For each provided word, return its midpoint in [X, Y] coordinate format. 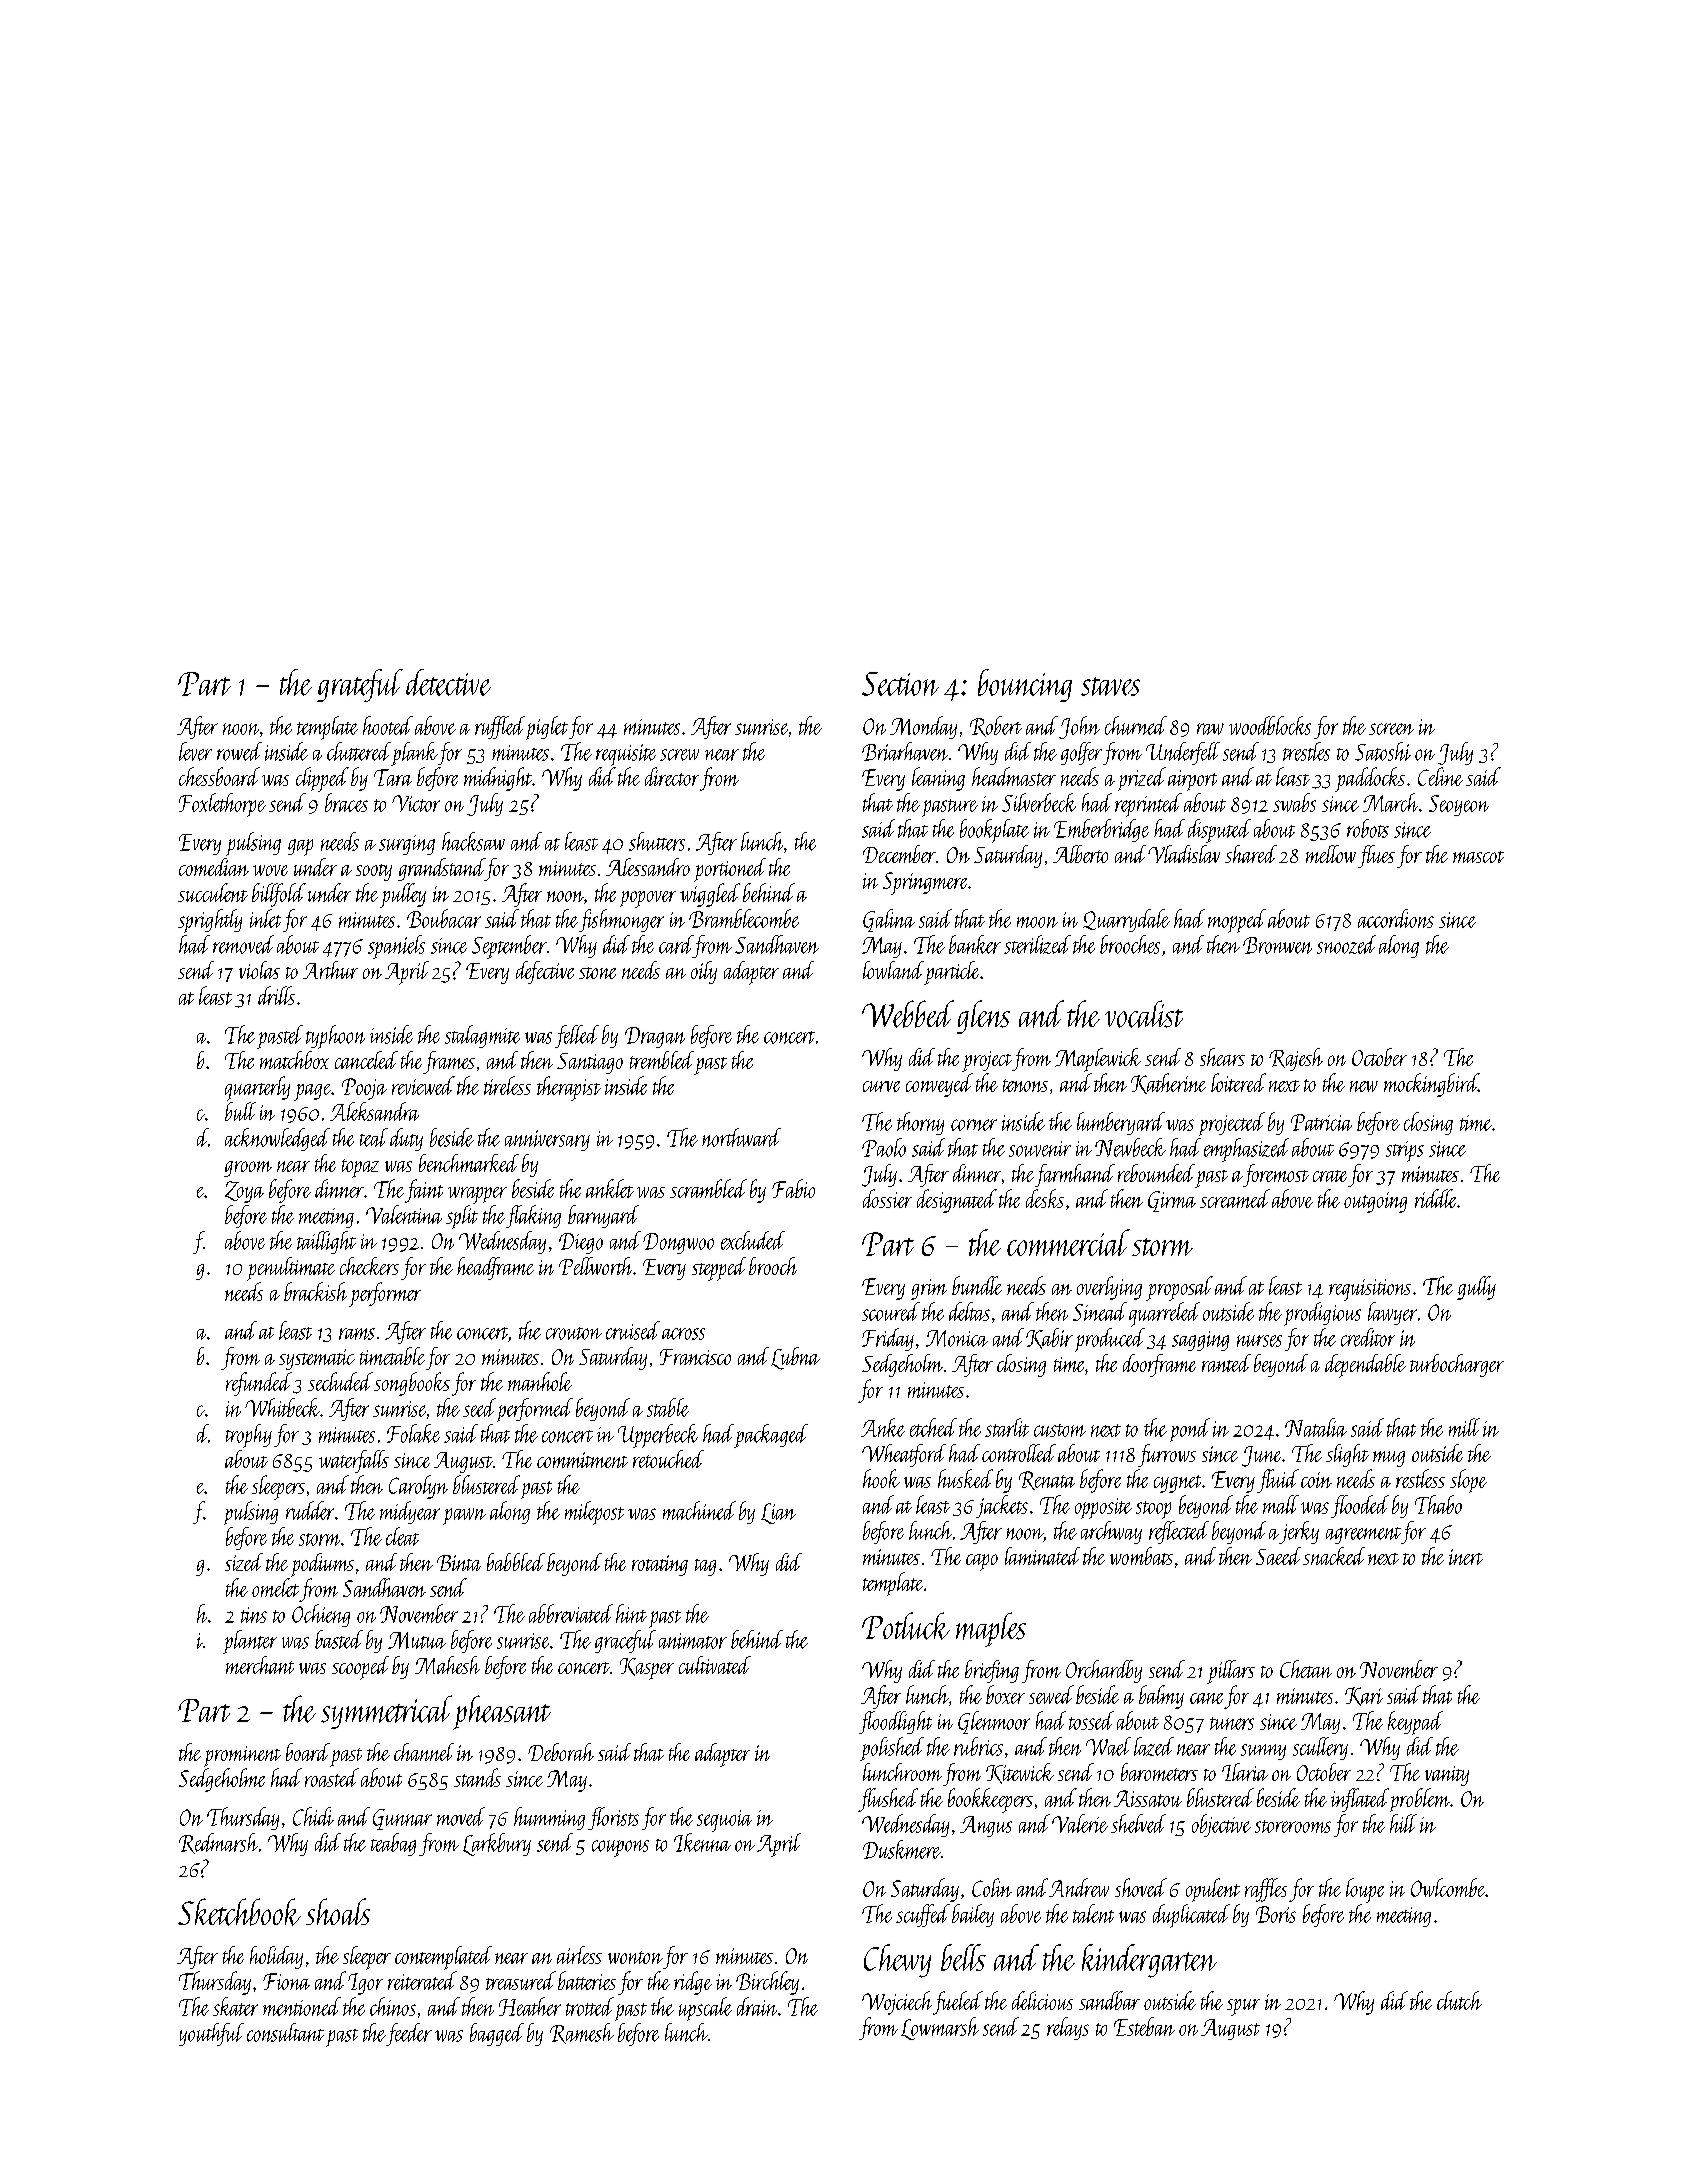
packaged [771, 1436]
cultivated [715, 1665]
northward [741, 1137]
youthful [211, 2034]
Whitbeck [282, 1407]
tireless [507, 1085]
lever [195, 751]
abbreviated [571, 1613]
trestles [1306, 751]
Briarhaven [905, 751]
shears [1222, 1057]
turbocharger [1457, 1365]
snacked [1334, 1556]
